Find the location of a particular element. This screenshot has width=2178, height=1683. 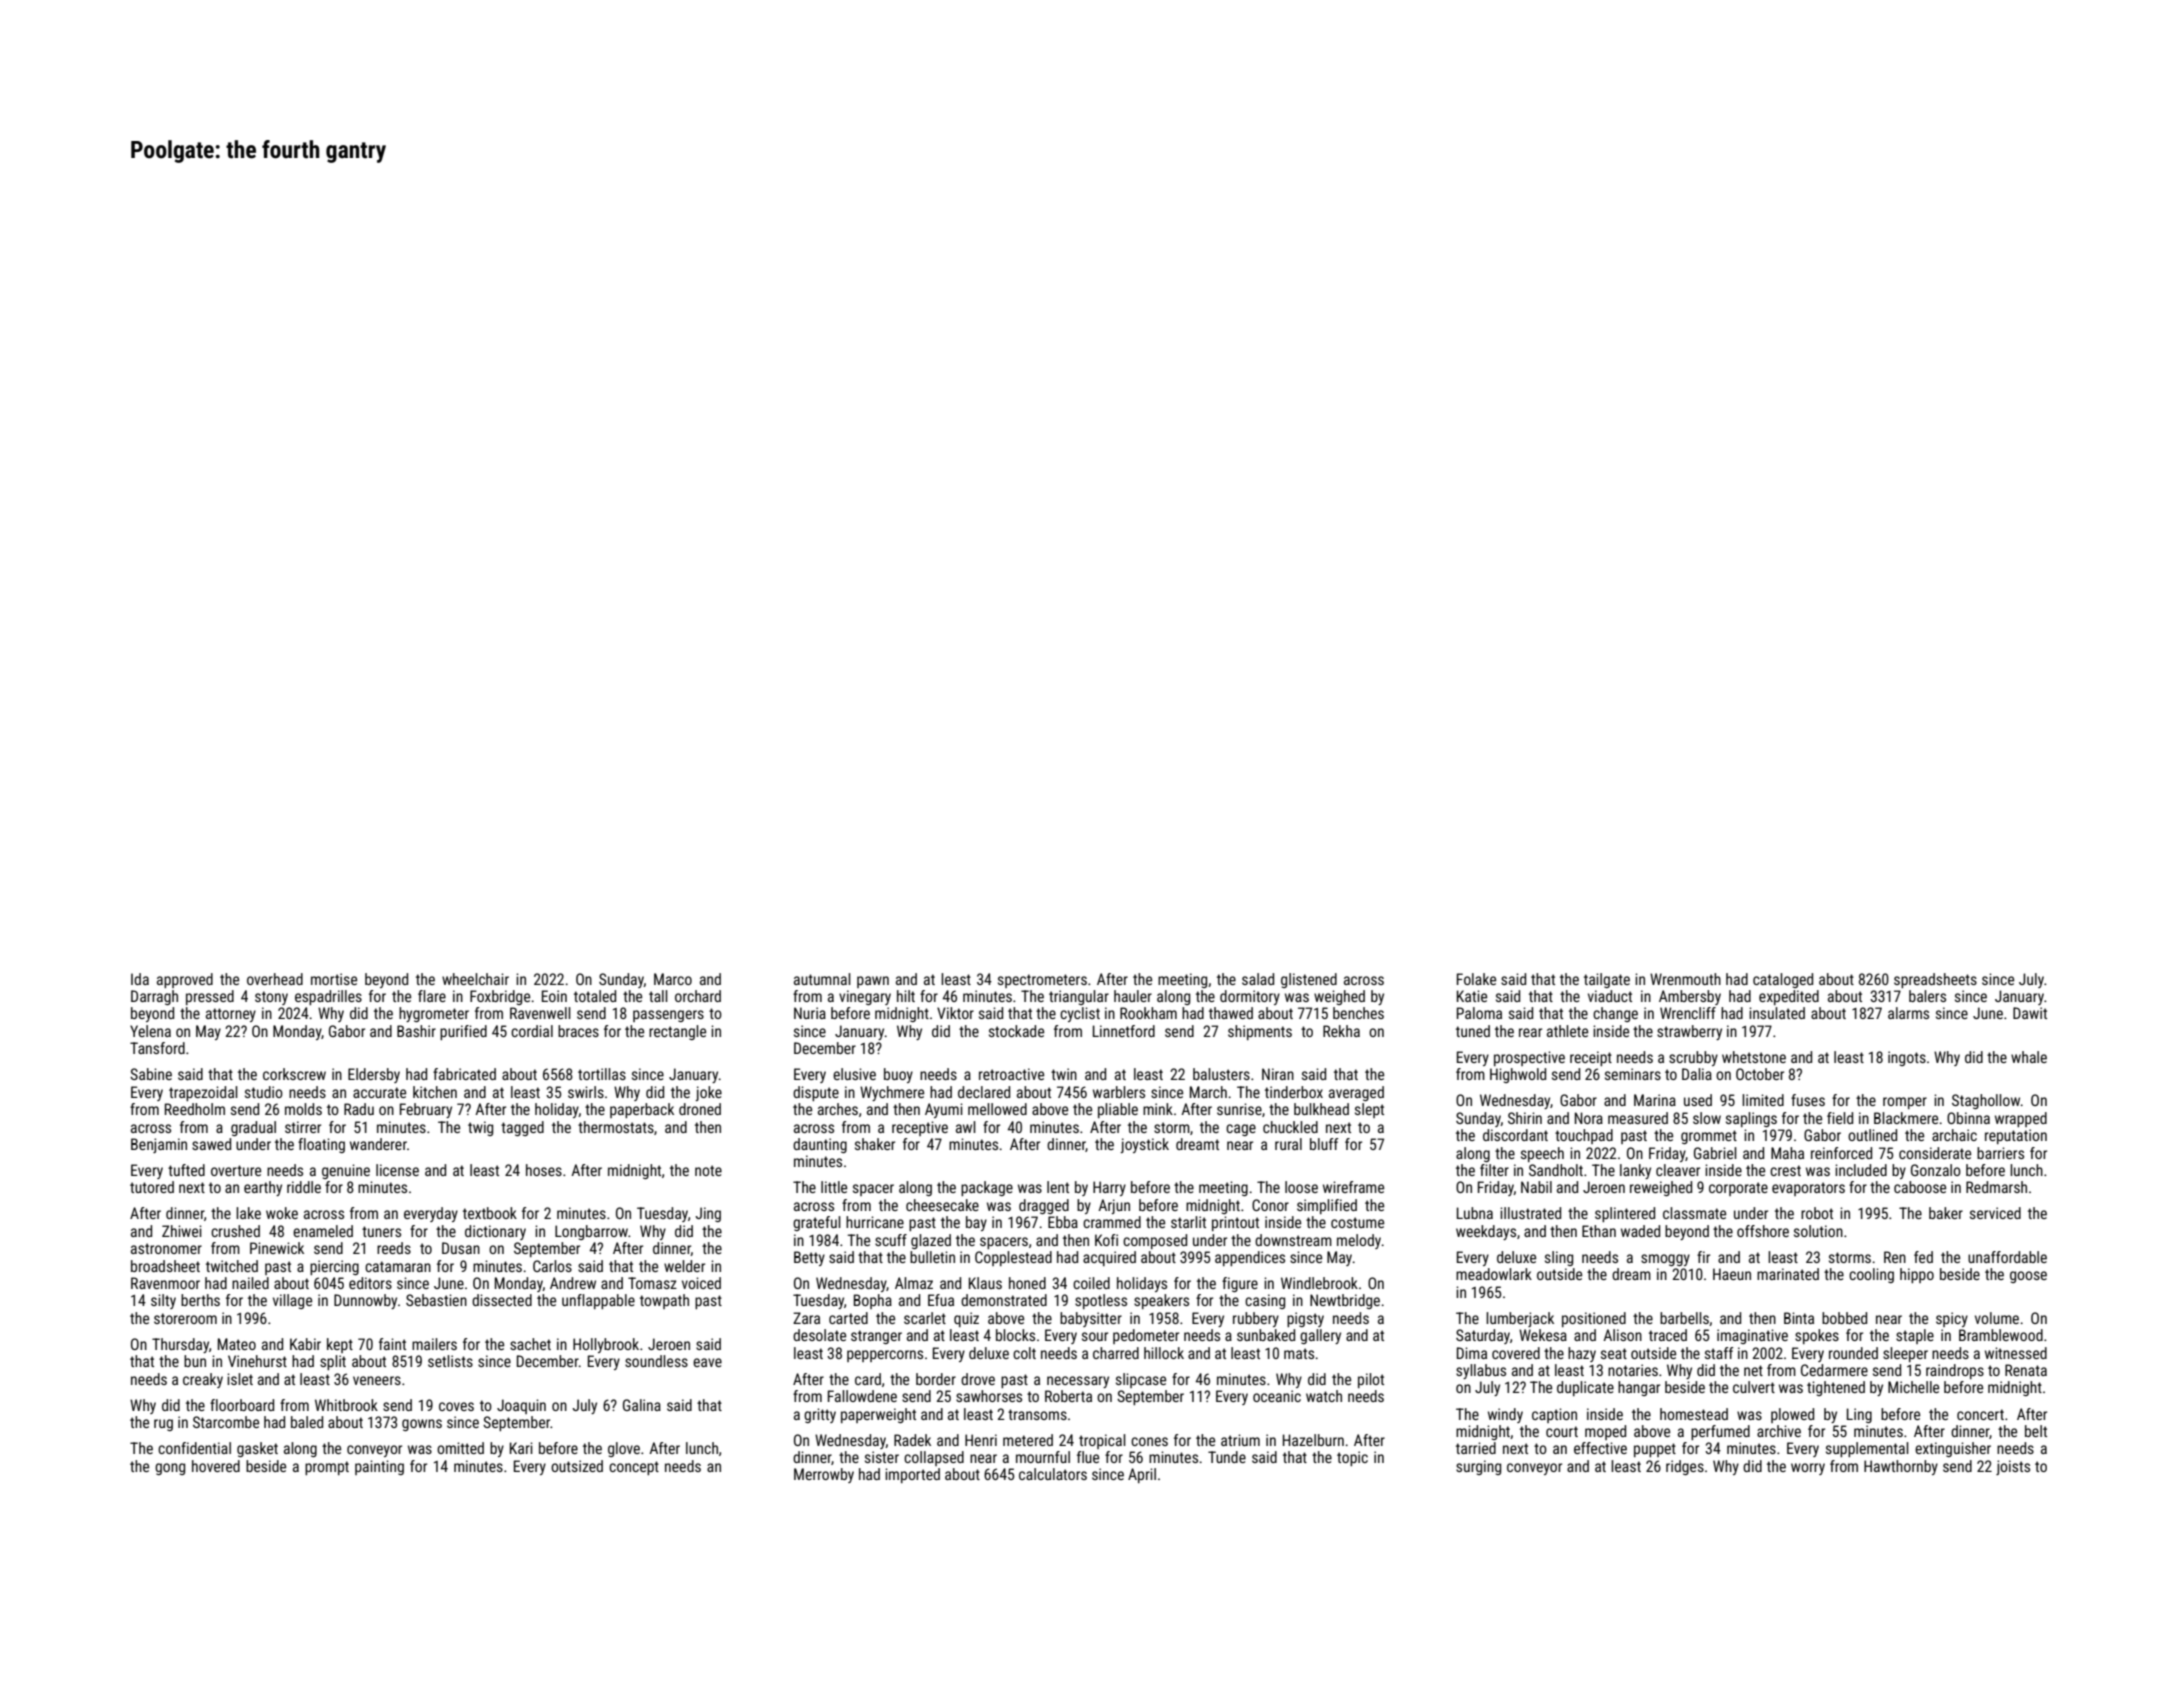

necessary is located at coordinates (1078, 1382).
